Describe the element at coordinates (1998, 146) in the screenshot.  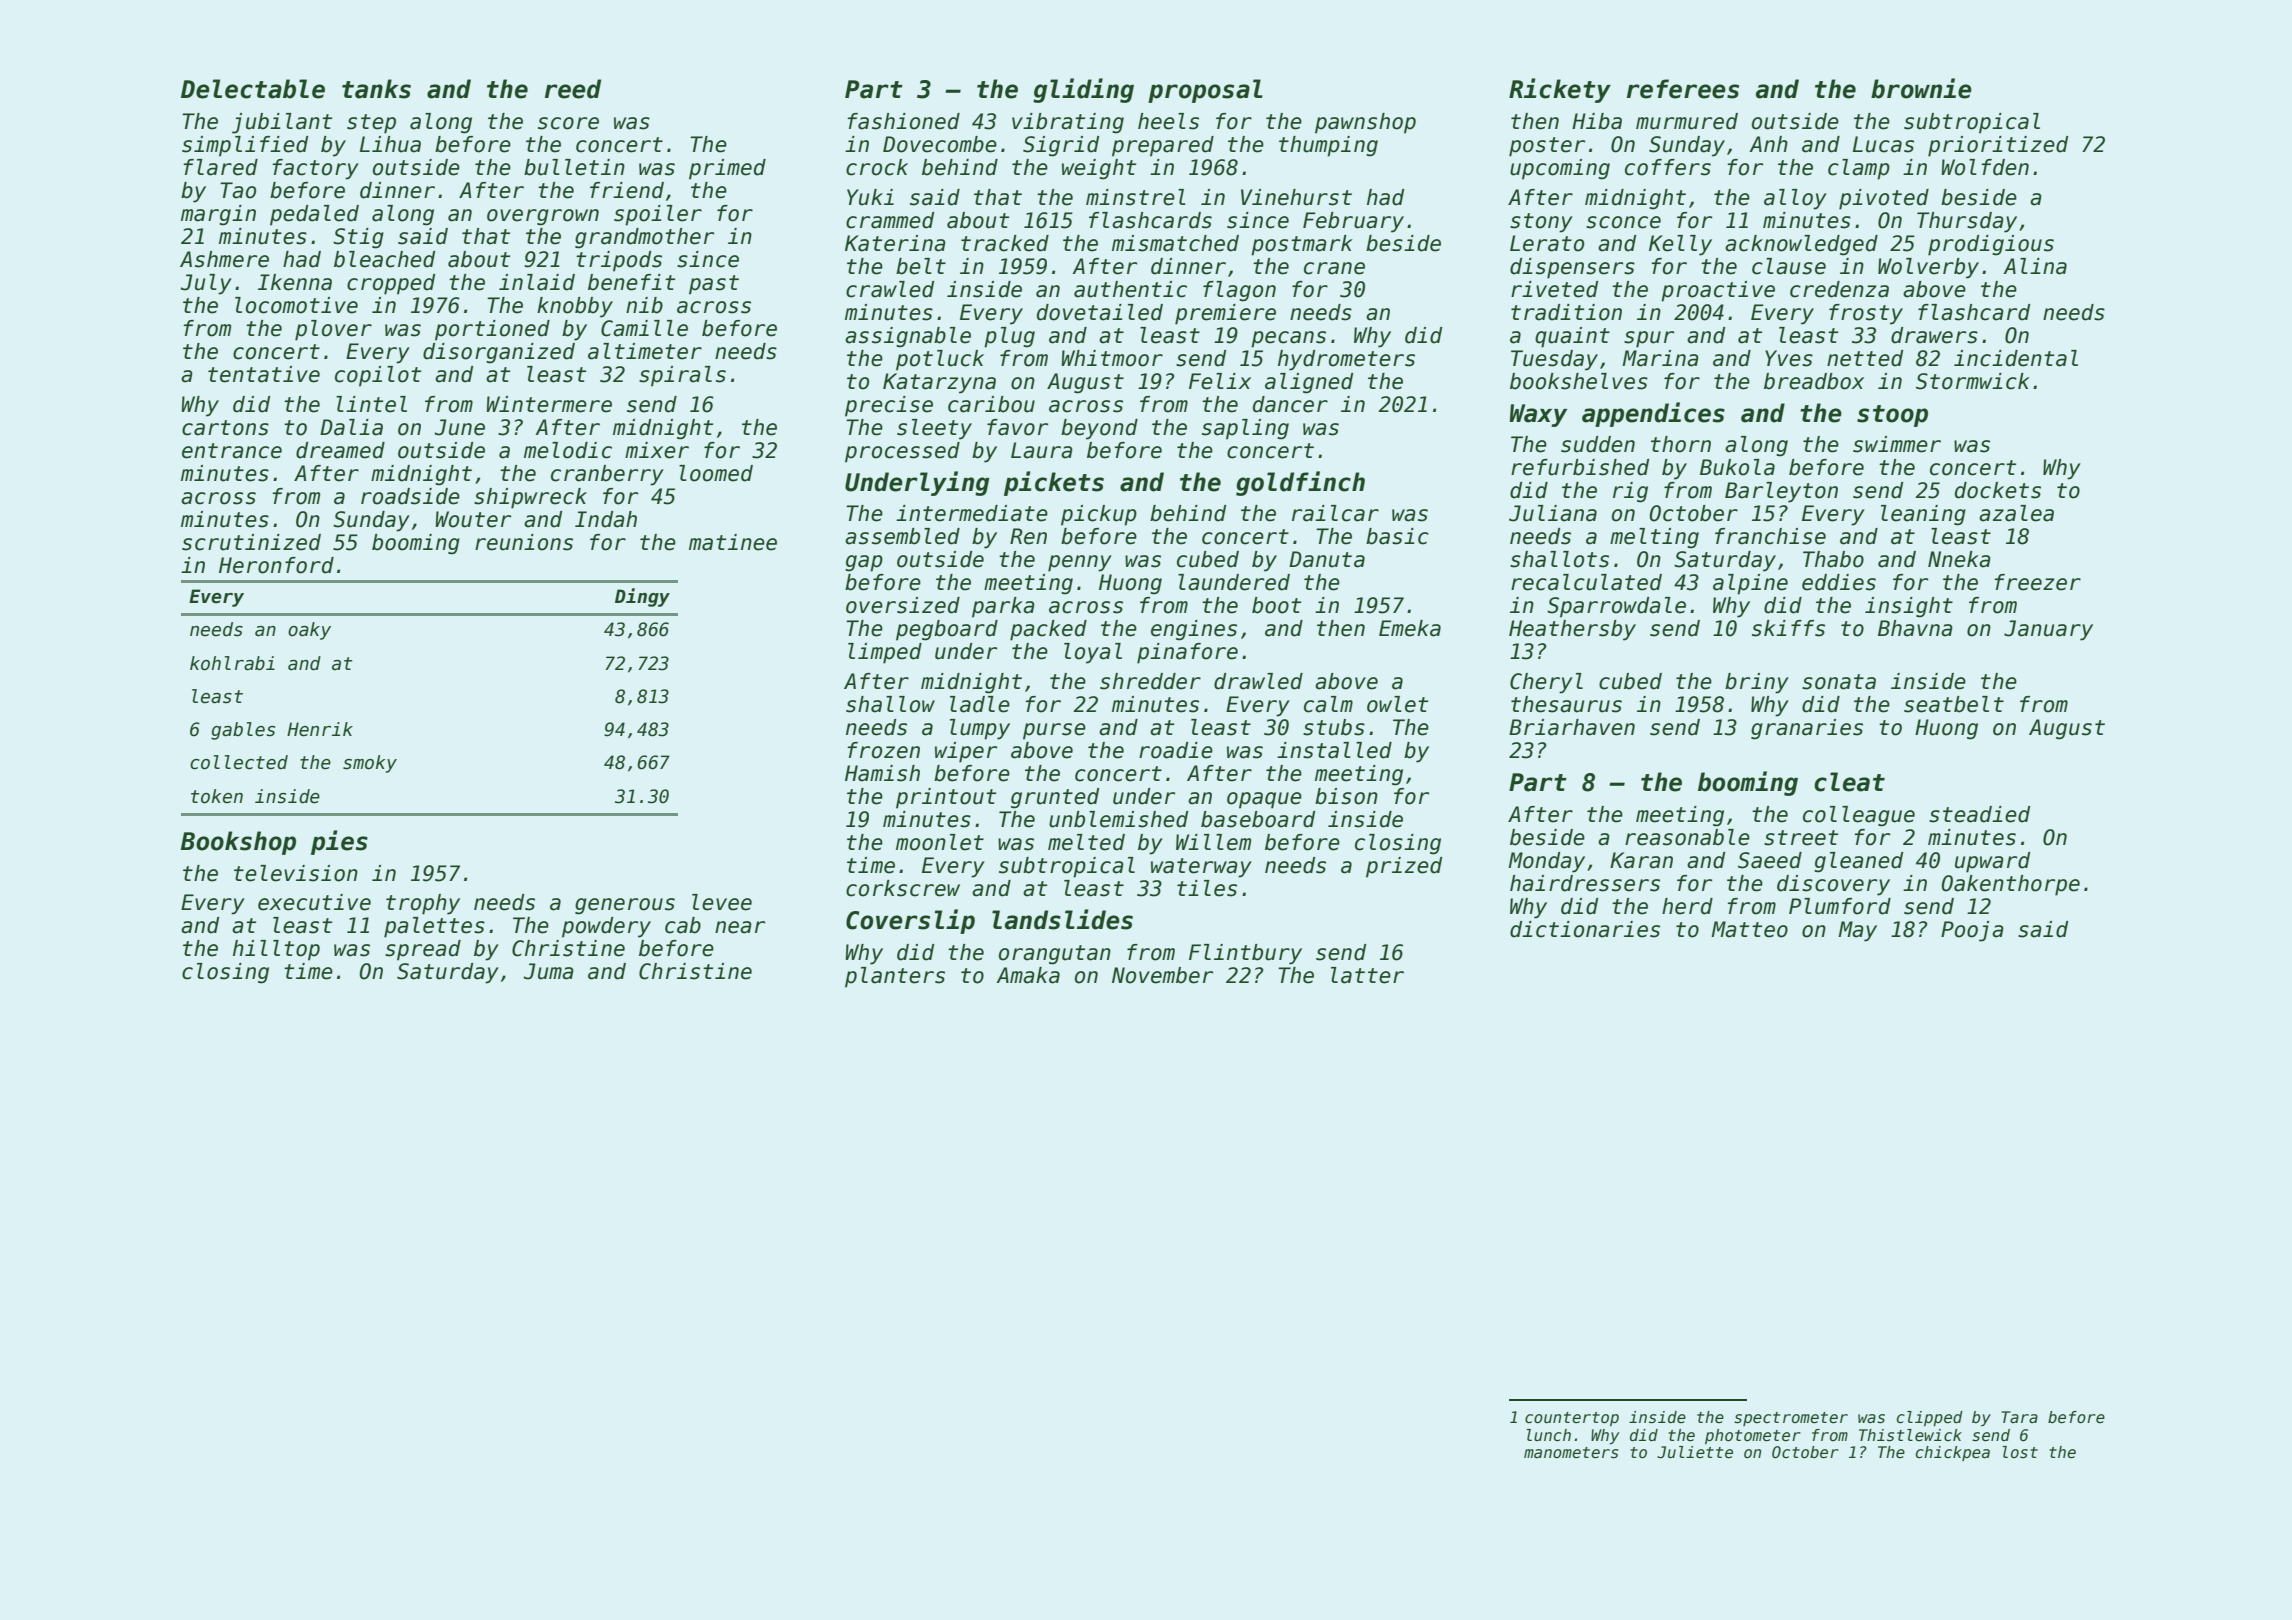
I see `prioritized` at that location.
